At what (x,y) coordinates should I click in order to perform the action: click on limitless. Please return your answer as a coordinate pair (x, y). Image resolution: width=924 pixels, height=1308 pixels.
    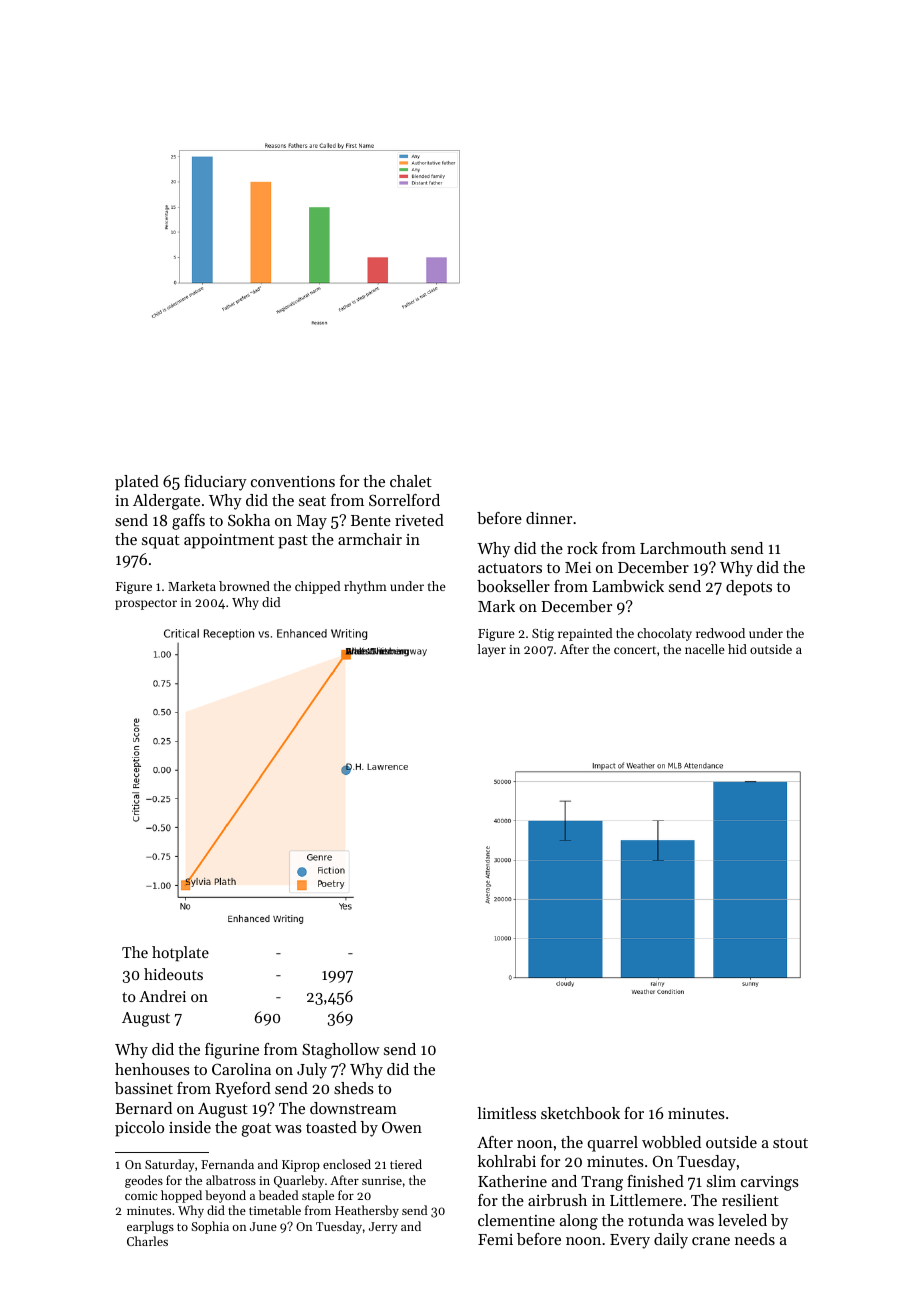
    Looking at the image, I should click on (506, 1113).
